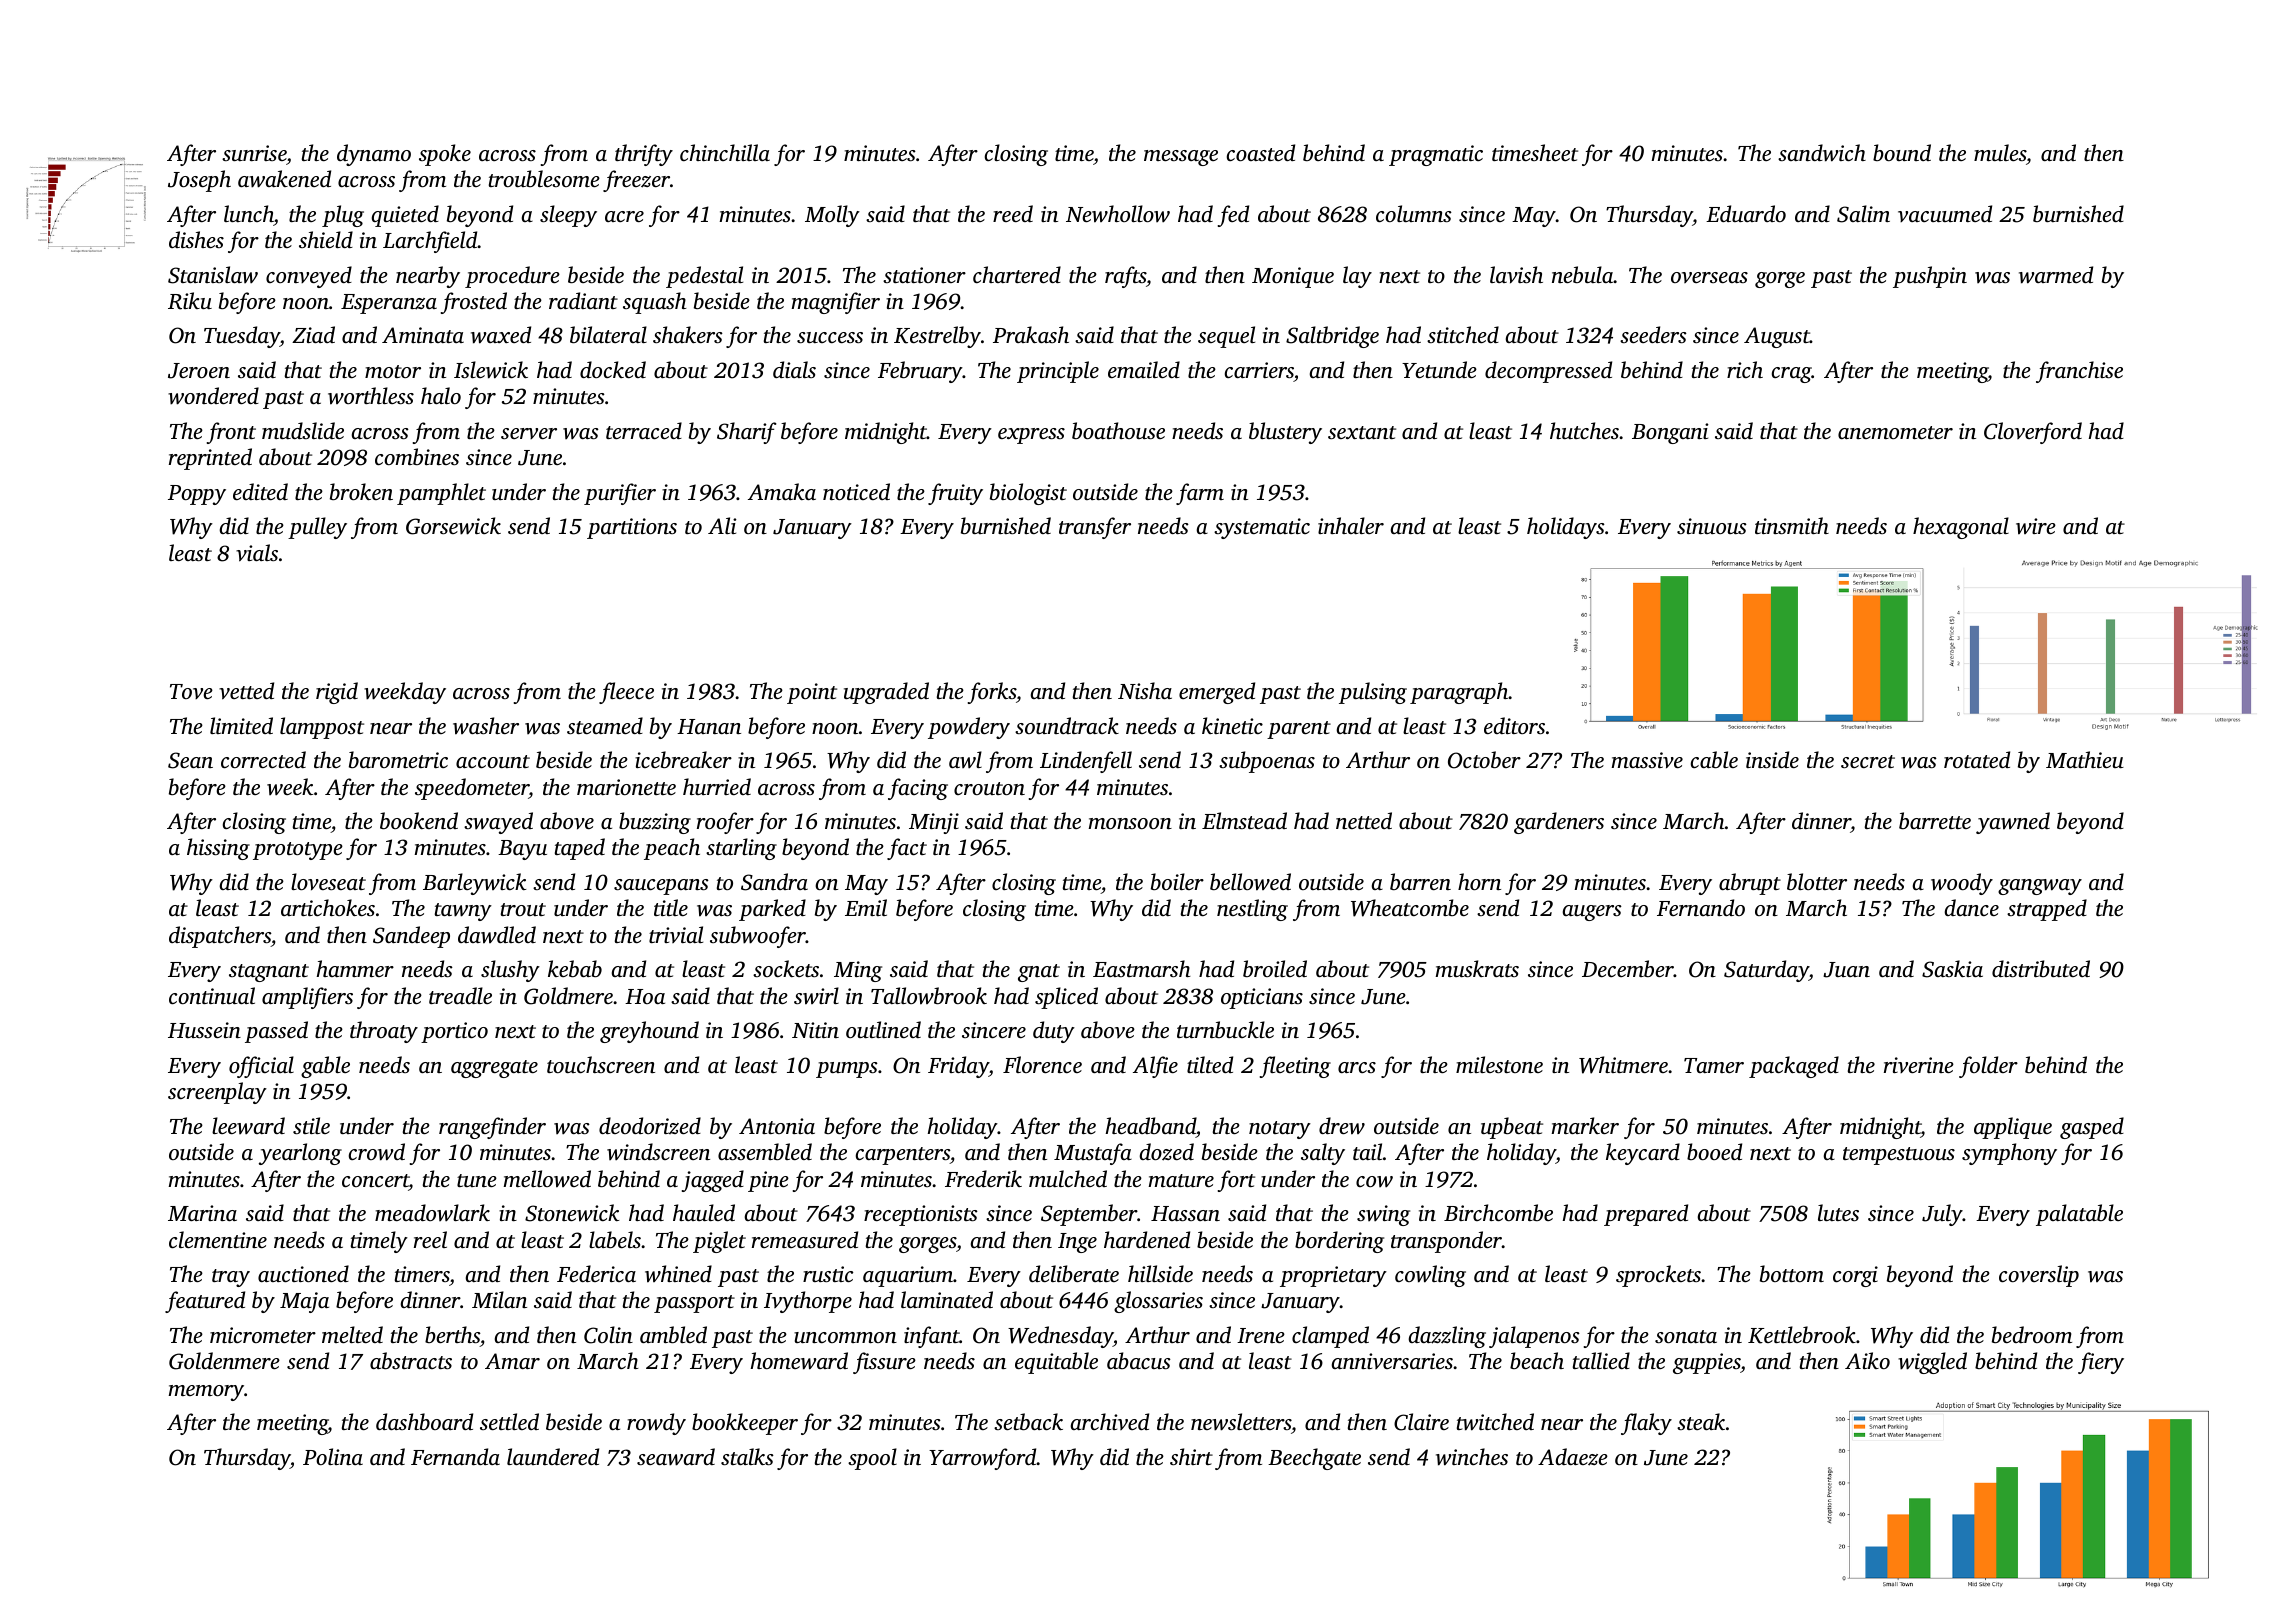  Describe the element at coordinates (568, 216) in the screenshot. I see `sleepy` at that location.
